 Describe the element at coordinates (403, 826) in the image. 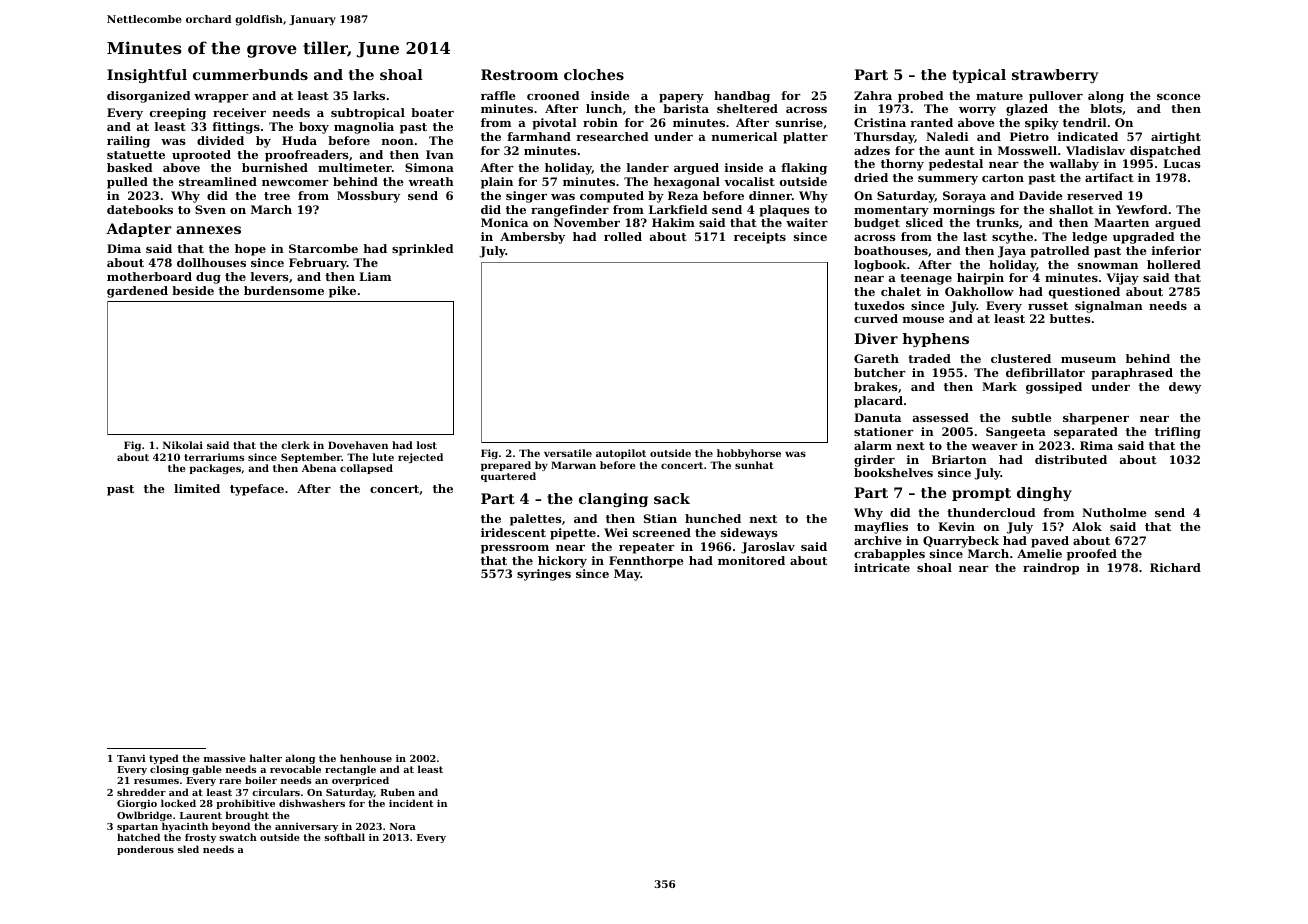

I see `Nora` at that location.
